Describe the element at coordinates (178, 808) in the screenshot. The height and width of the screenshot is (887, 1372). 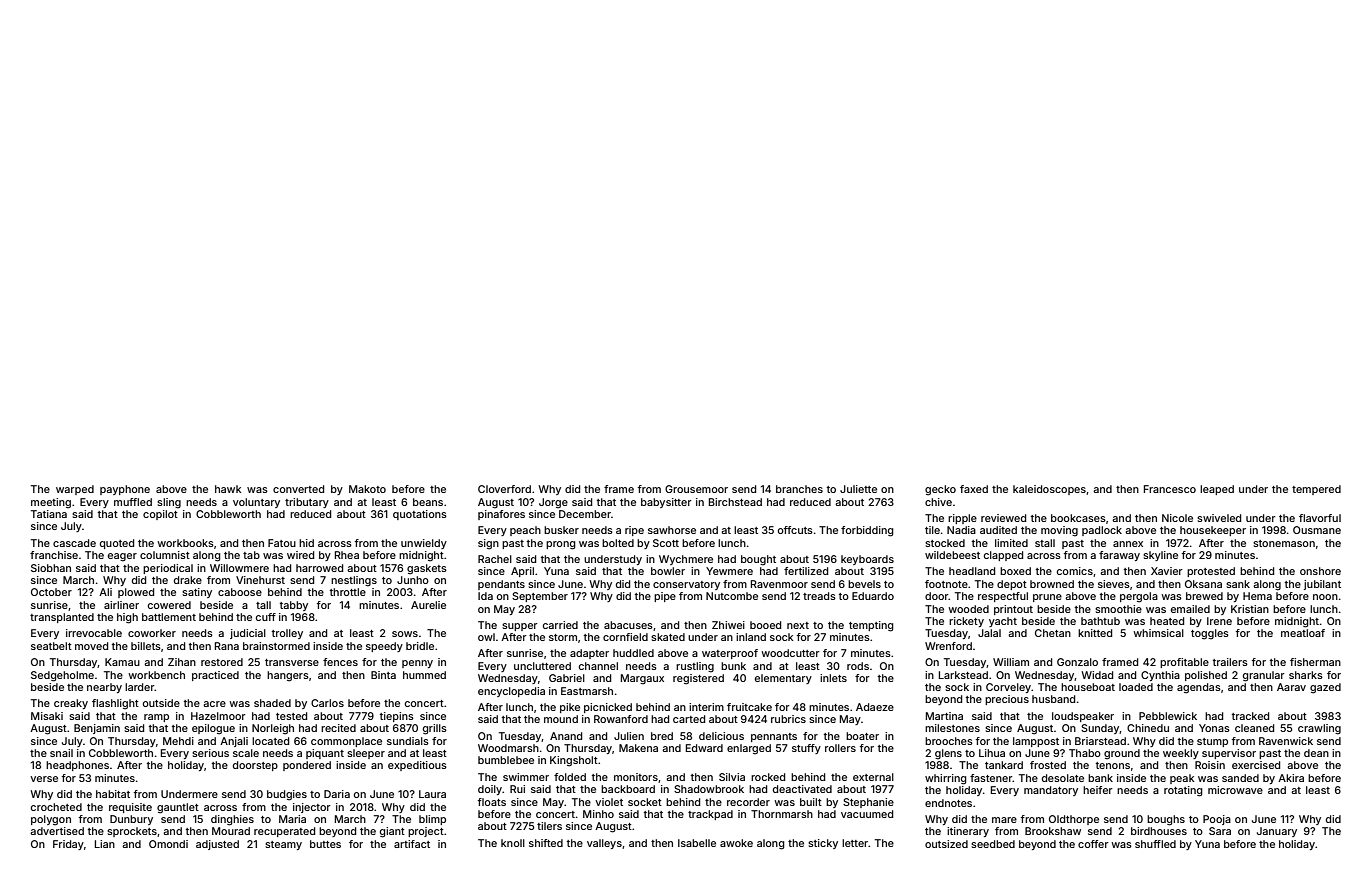
I see `gauntlet` at that location.
